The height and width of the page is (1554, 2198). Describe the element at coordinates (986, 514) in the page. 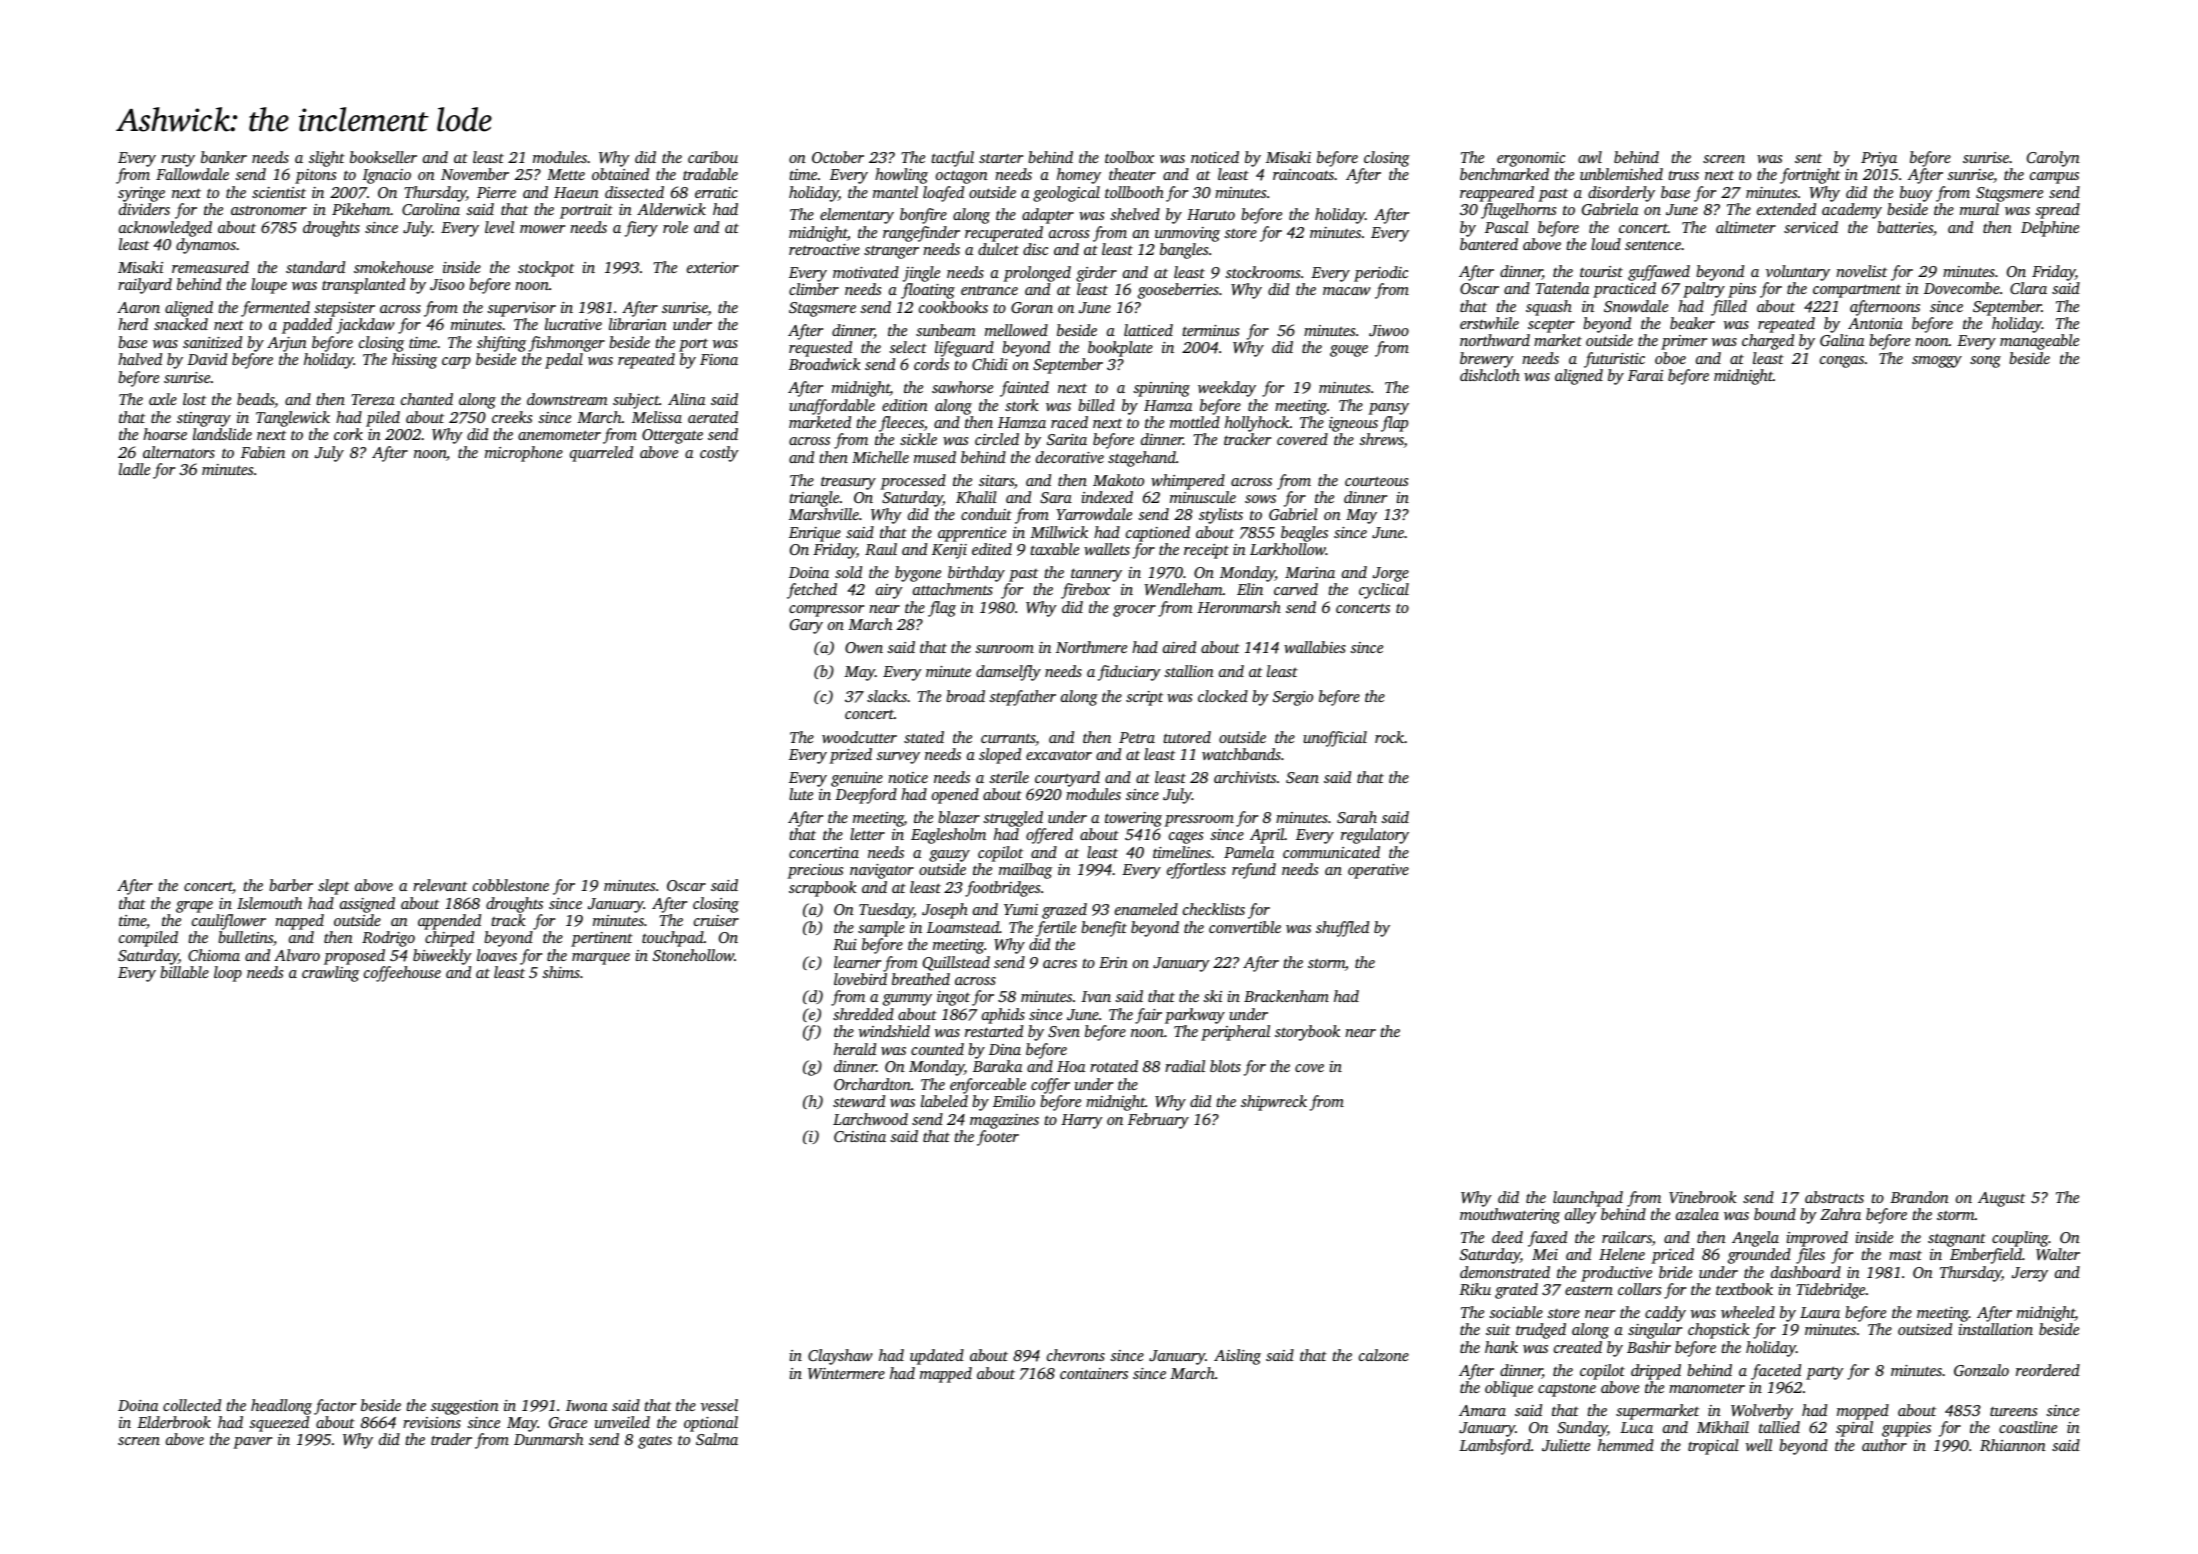

I see `conduit` at that location.
